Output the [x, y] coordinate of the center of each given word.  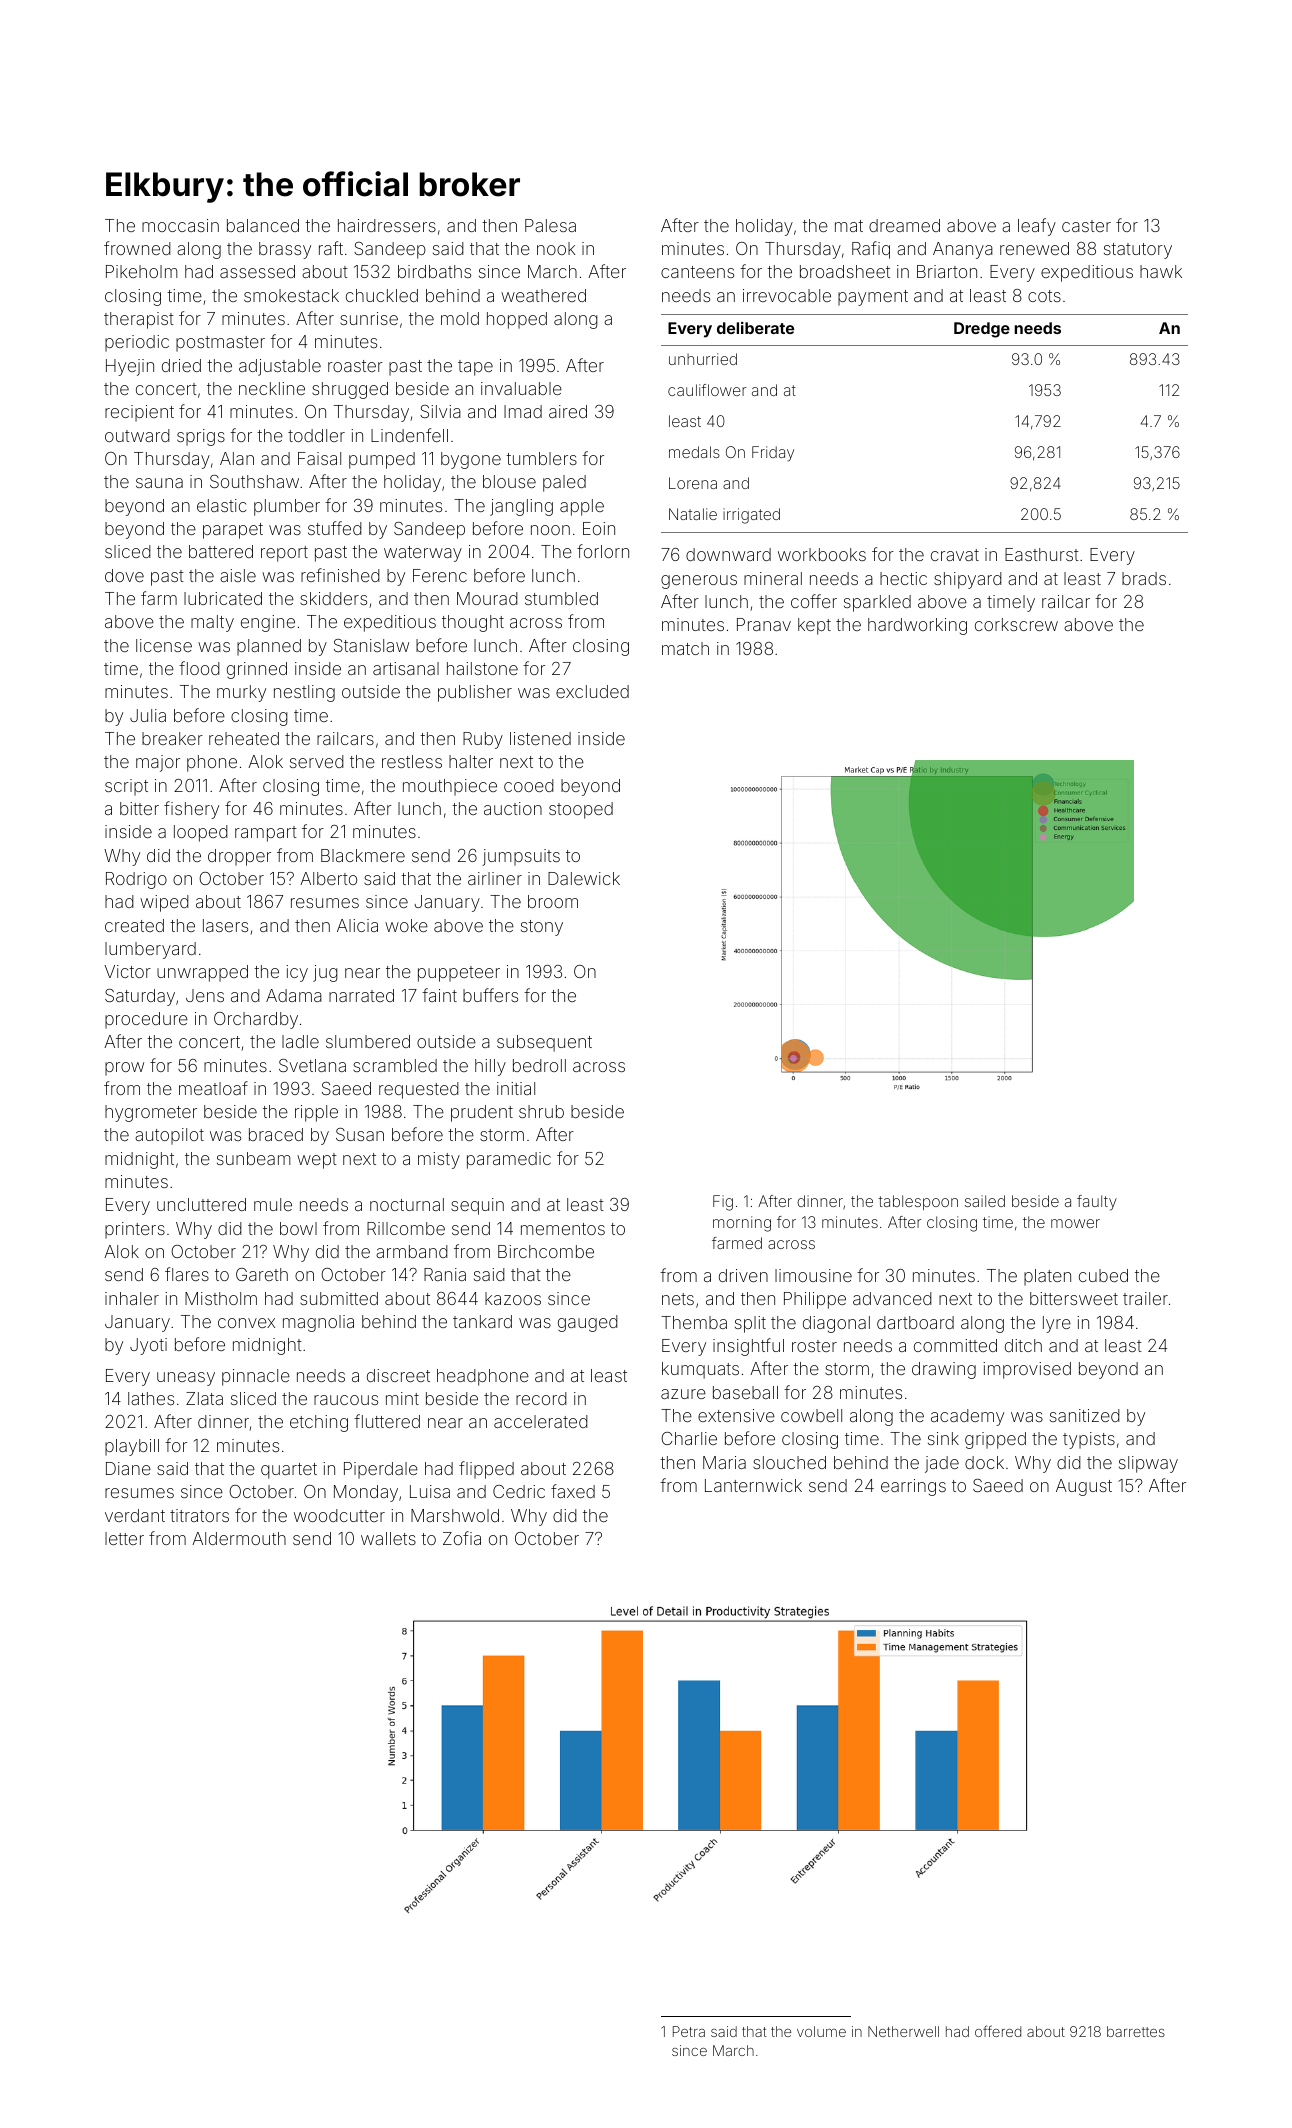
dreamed [904, 225]
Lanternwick [753, 1485]
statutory [1138, 251]
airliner [495, 878]
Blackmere [363, 855]
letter [124, 1538]
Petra [689, 2031]
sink [943, 1438]
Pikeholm [141, 271]
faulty [1097, 1203]
